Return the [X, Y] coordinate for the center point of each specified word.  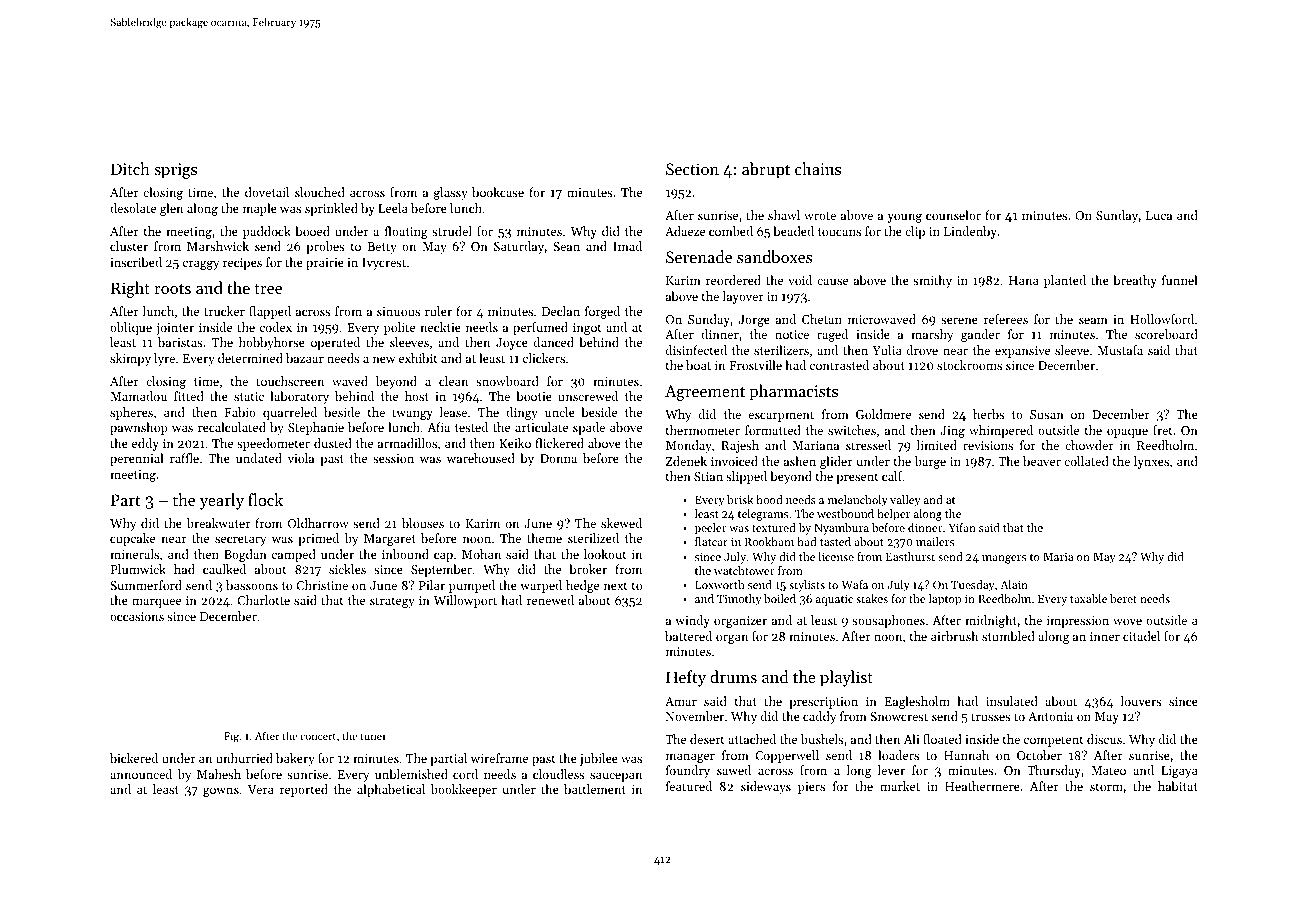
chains [818, 168]
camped [294, 555]
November [695, 716]
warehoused [481, 458]
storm [1106, 787]
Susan [1047, 414]
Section [692, 169]
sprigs [175, 171]
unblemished [411, 774]
